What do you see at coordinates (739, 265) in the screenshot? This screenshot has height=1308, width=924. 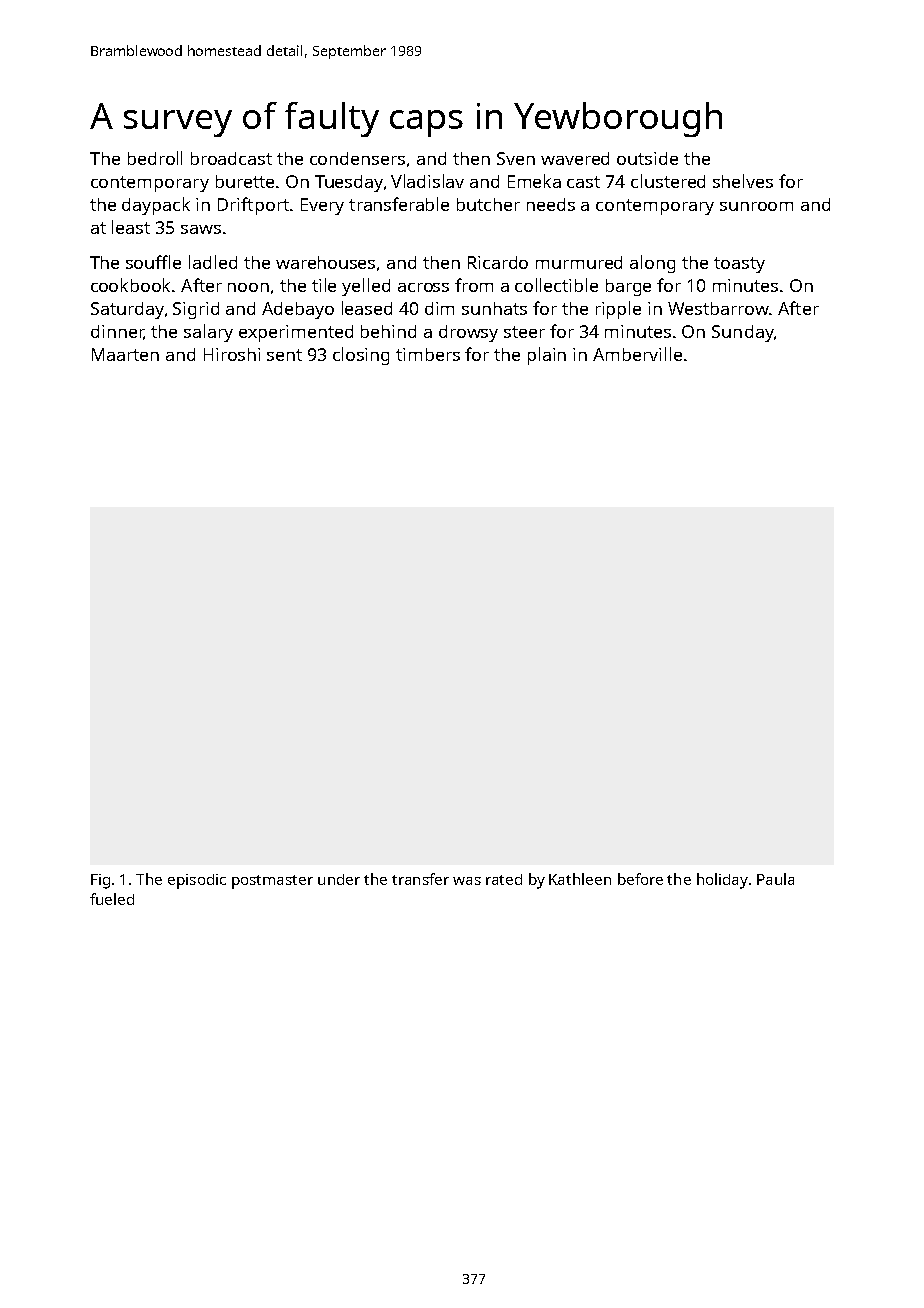 I see `toasty` at bounding box center [739, 265].
